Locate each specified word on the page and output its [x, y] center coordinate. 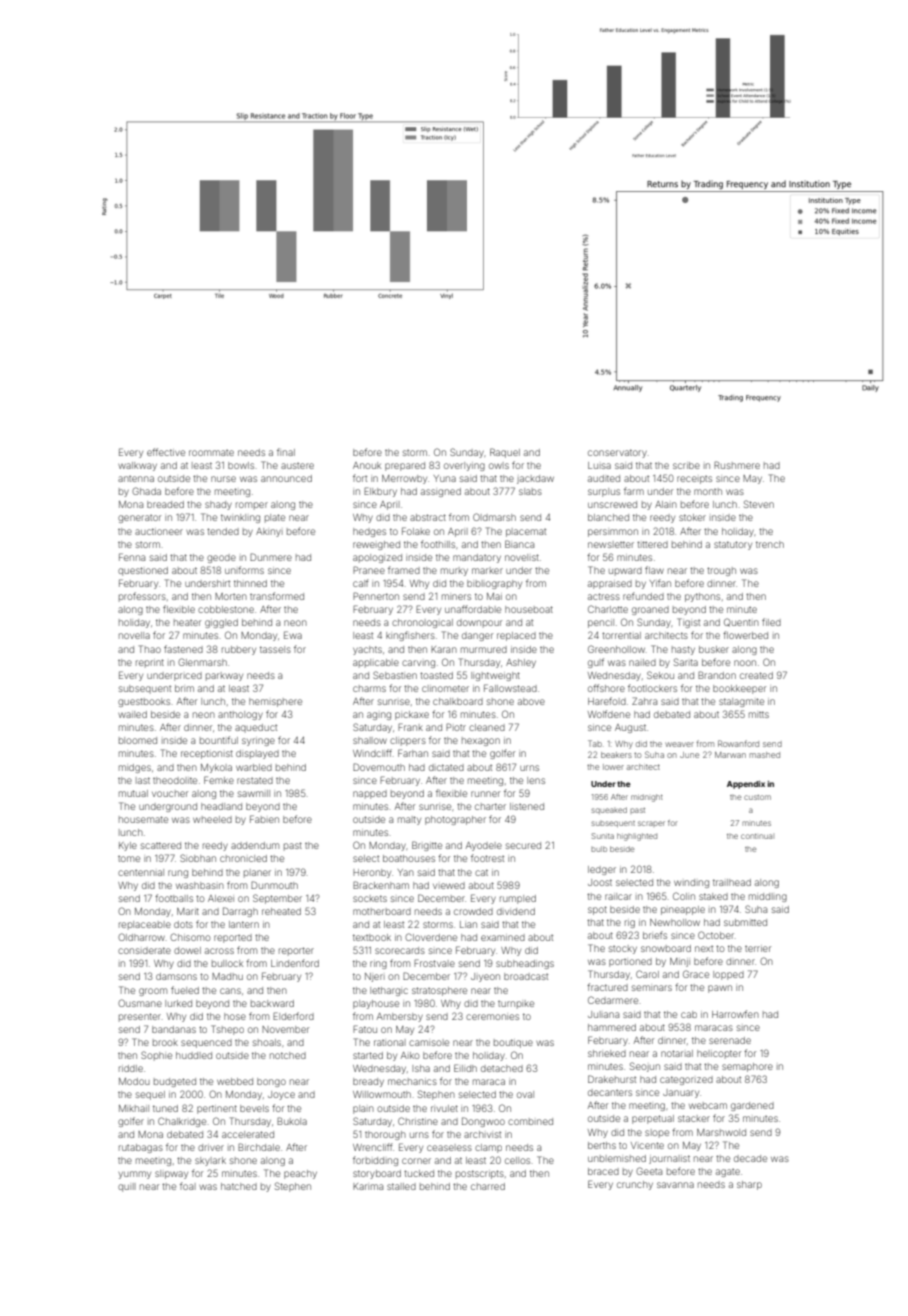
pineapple [683, 910]
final [286, 452]
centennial [141, 872]
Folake [416, 531]
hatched [239, 1186]
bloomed [138, 740]
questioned [143, 571]
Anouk [367, 465]
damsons [176, 976]
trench [770, 544]
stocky [623, 949]
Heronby [372, 873]
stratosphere [439, 991]
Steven [759, 504]
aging [379, 716]
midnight [647, 798]
